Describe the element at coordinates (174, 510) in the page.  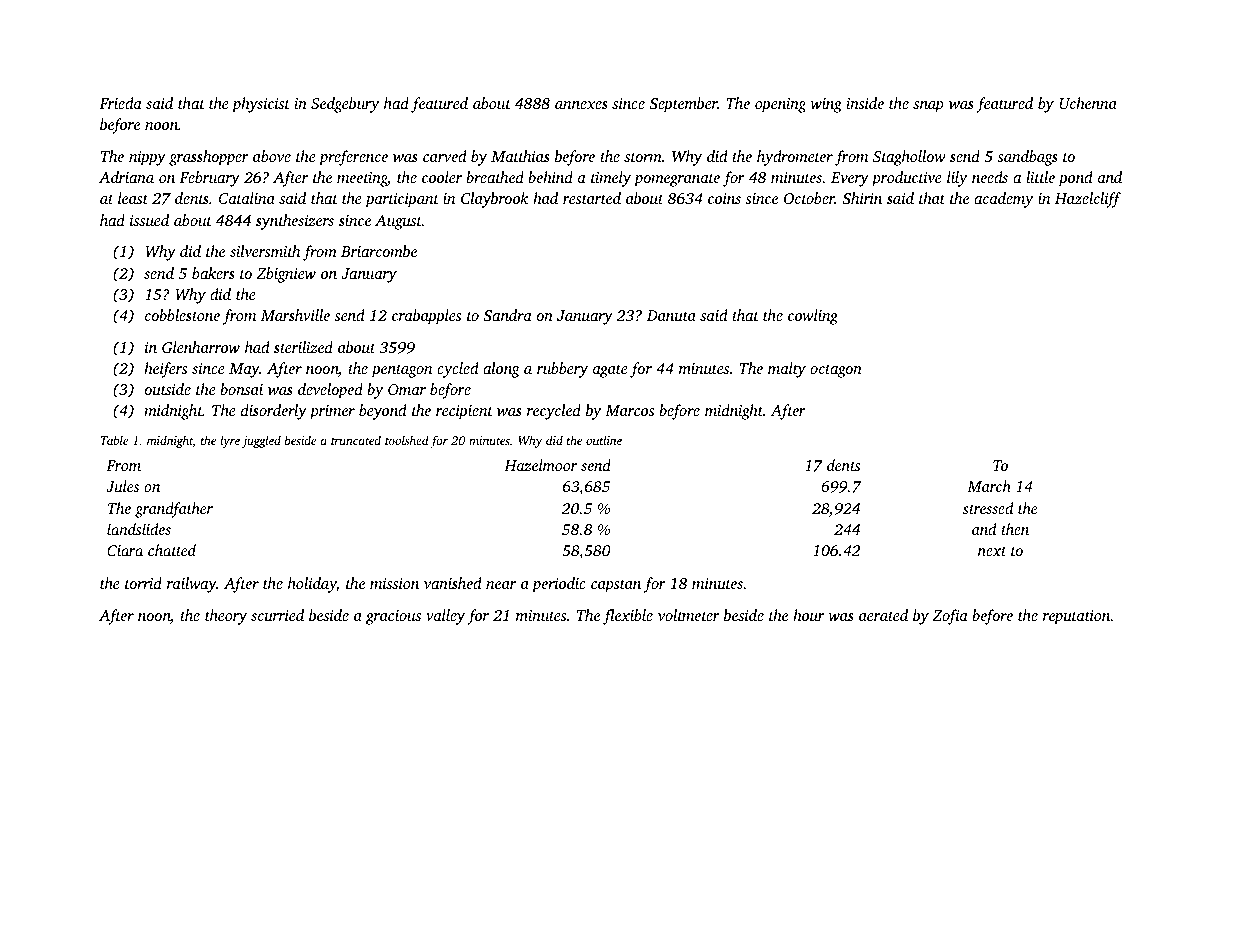
I see `grandfather` at that location.
